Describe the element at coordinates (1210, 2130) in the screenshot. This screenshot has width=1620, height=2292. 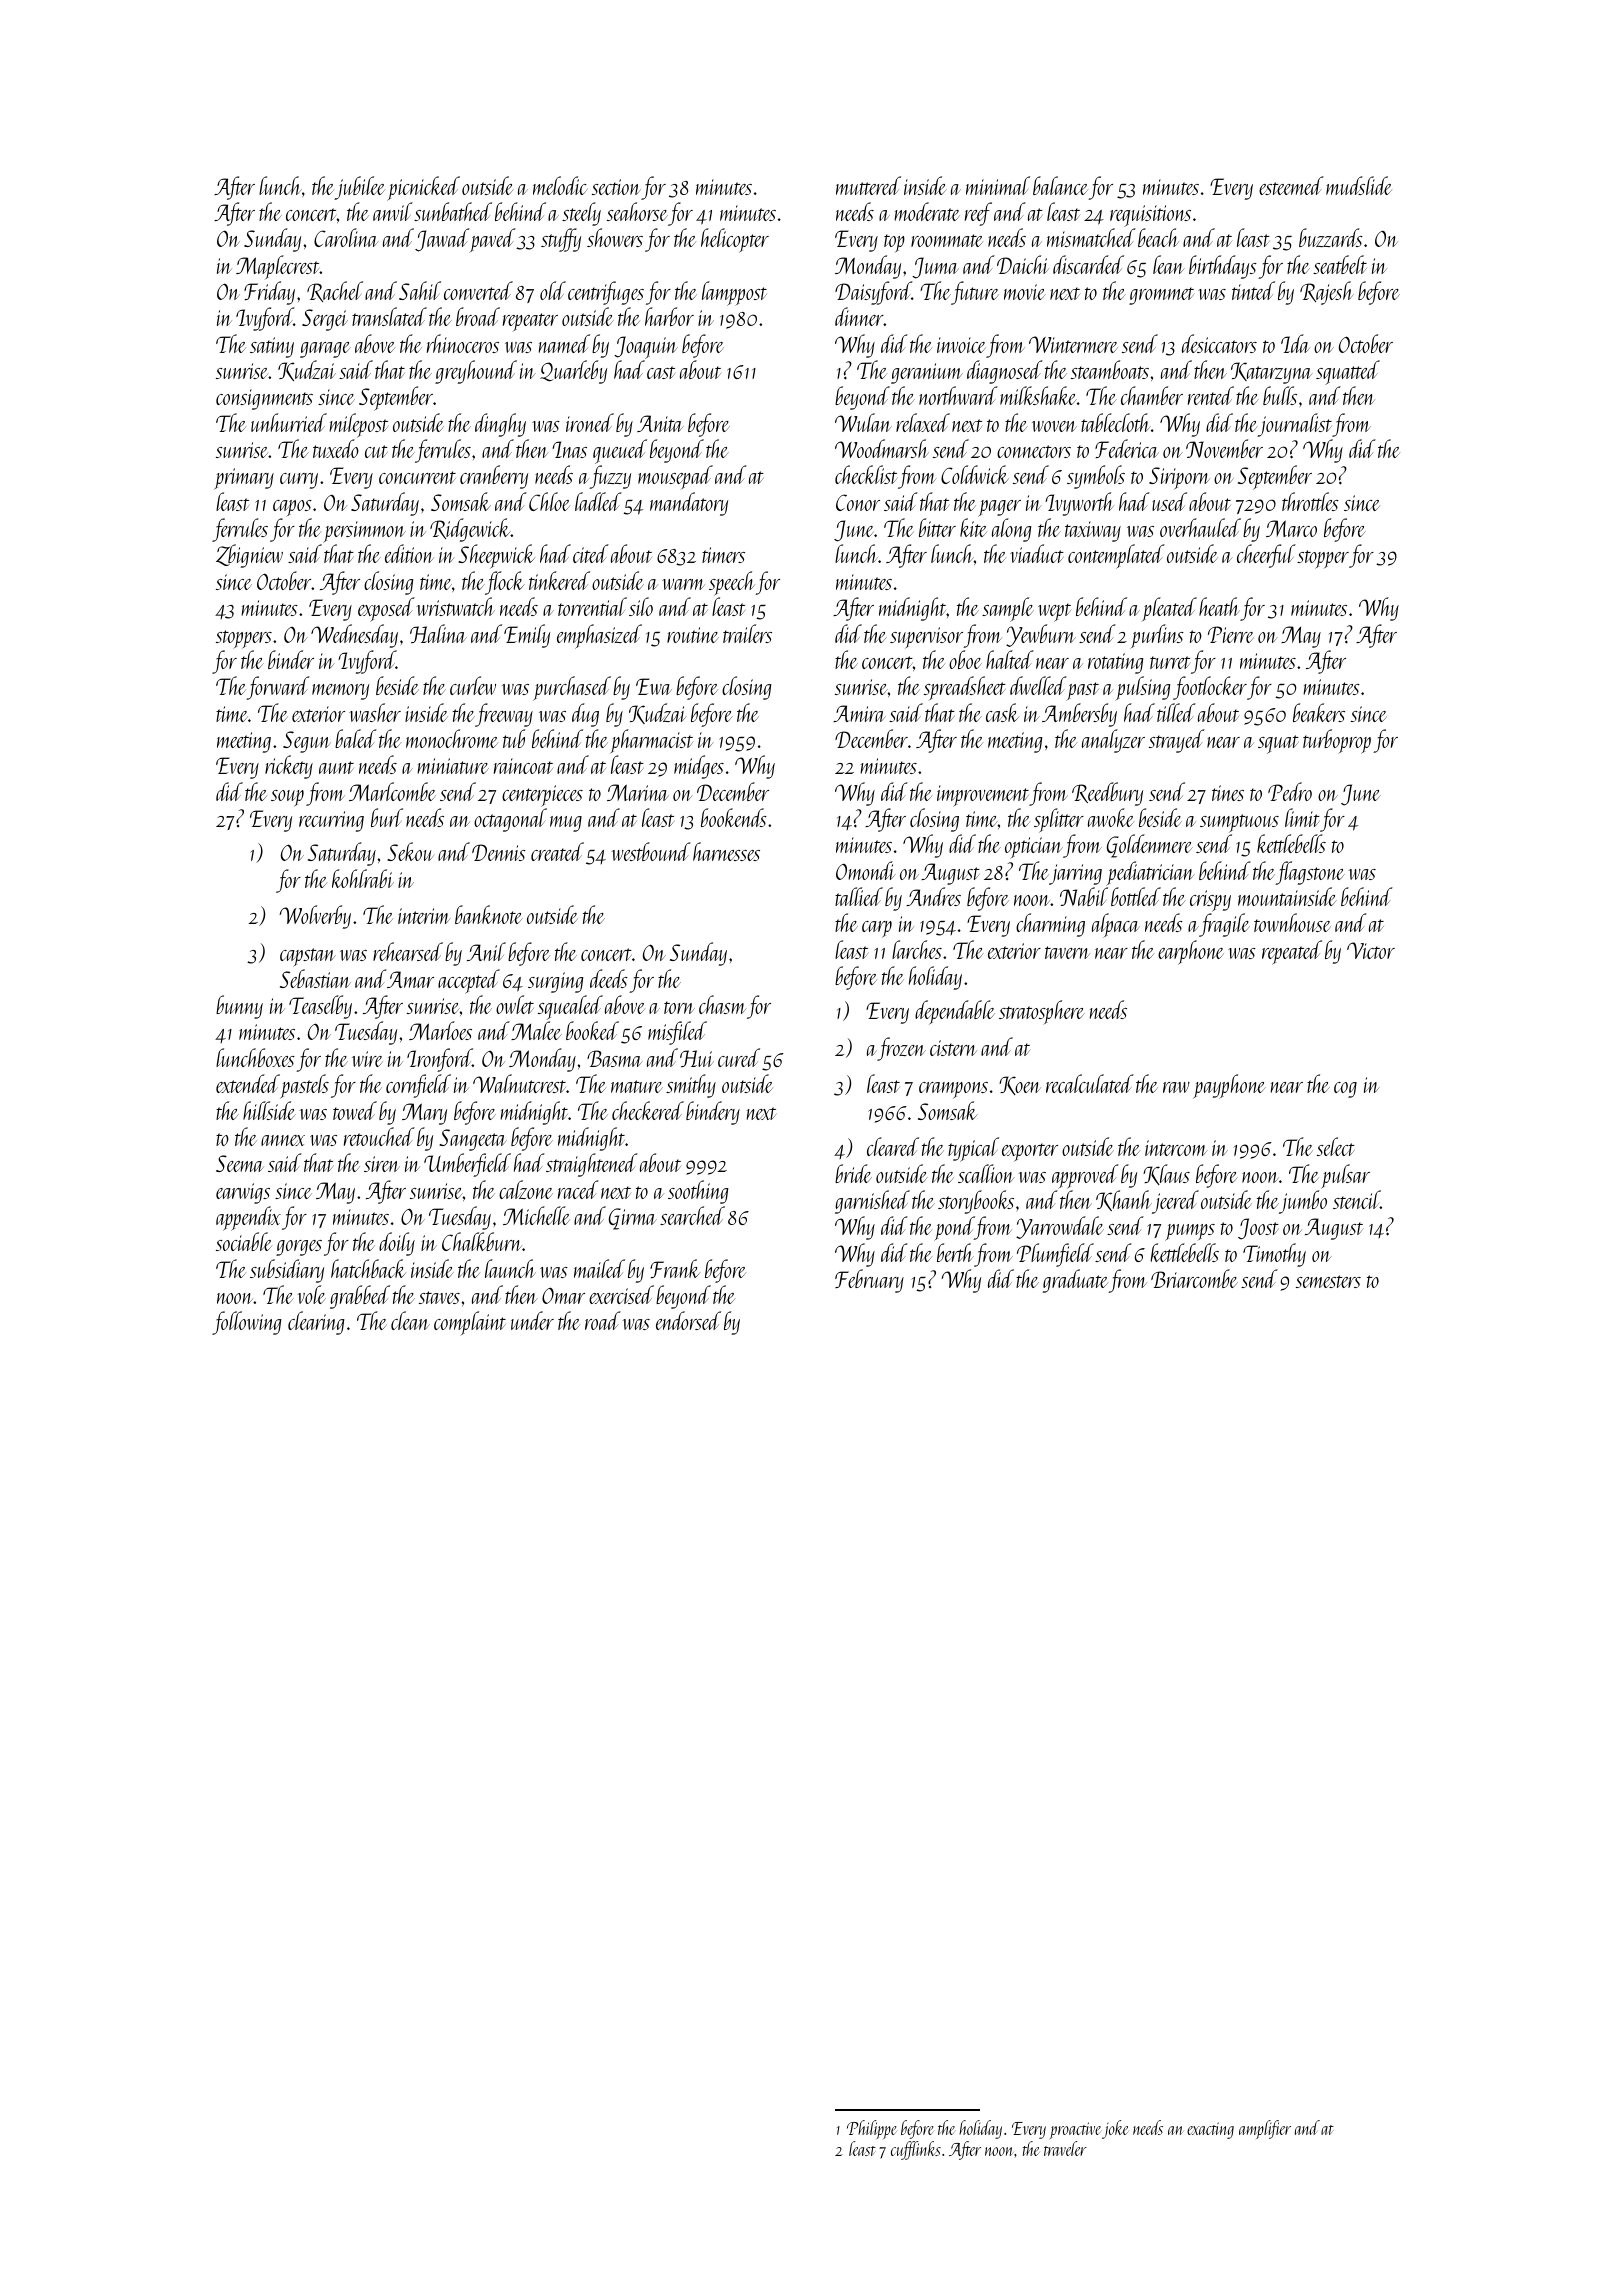
I see `exacting` at that location.
